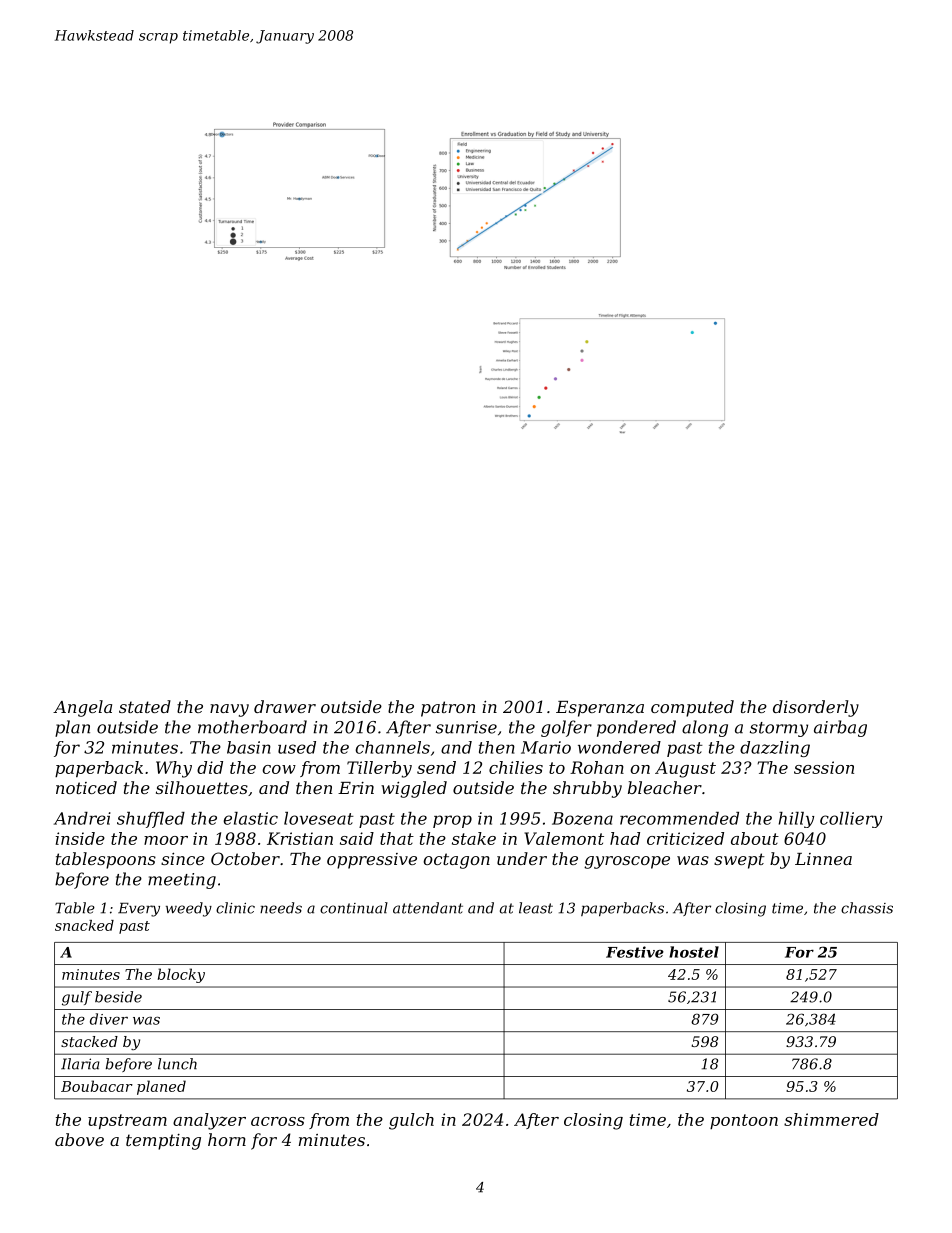  What do you see at coordinates (448, 709) in the screenshot?
I see `patron` at bounding box center [448, 709].
